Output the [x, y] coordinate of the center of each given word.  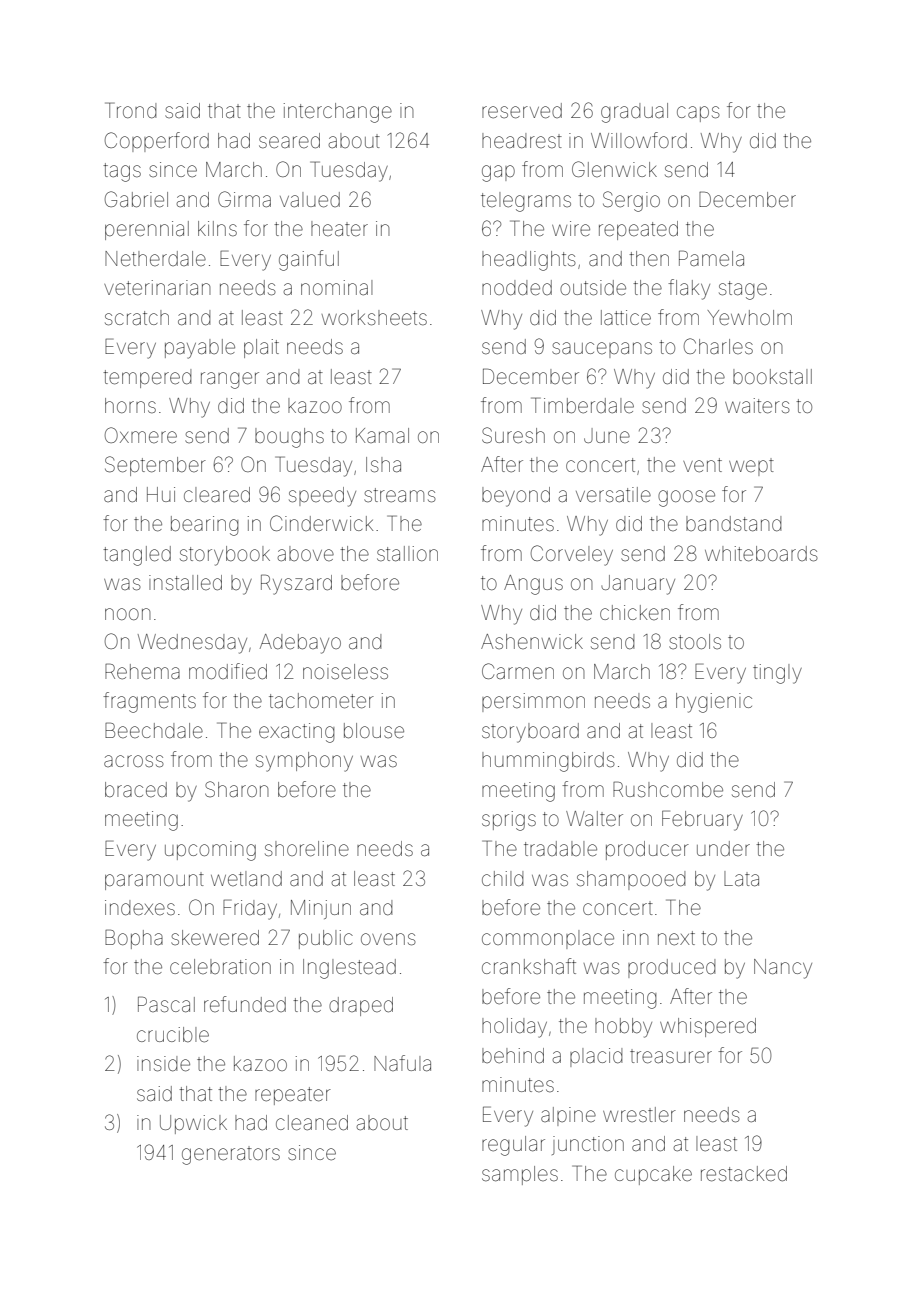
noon [128, 614]
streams [400, 495]
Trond [130, 110]
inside [163, 1064]
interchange [338, 113]
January [638, 585]
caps [698, 114]
